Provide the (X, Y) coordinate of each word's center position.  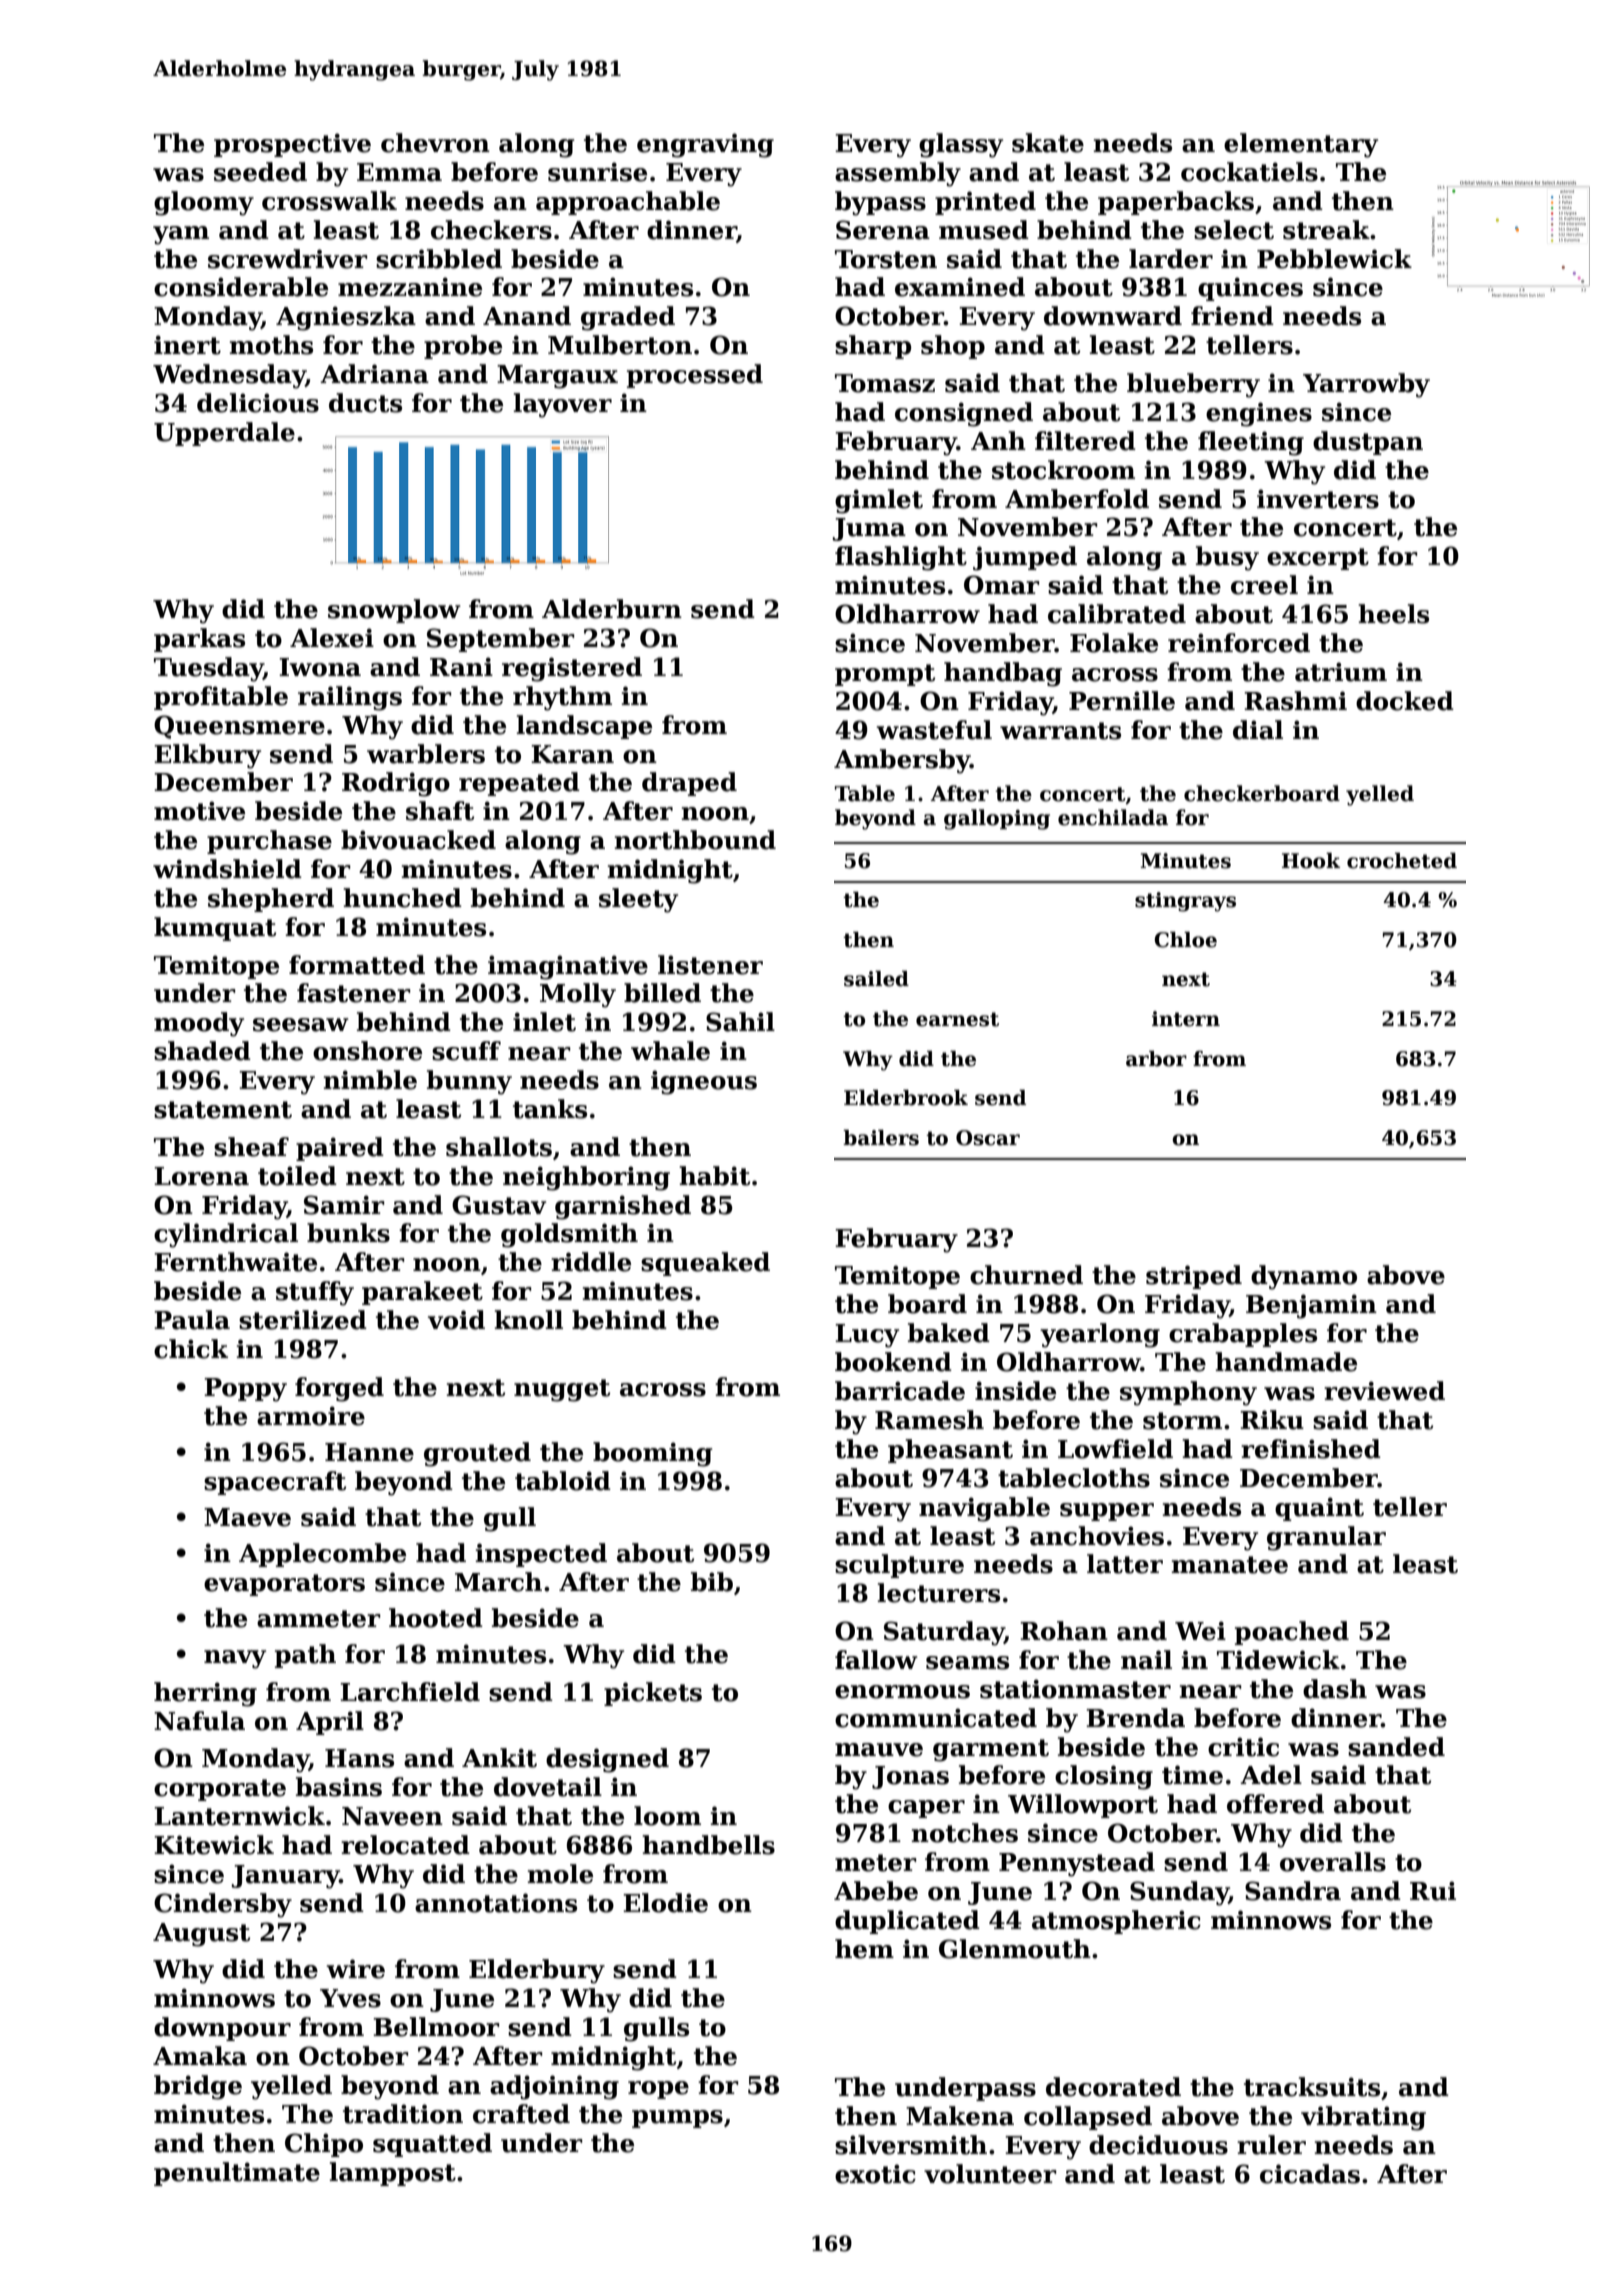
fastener (354, 993)
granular (1326, 1538)
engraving (705, 145)
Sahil (740, 1022)
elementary (1301, 145)
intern (1186, 1019)
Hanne (369, 1452)
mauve (879, 1750)
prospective (292, 145)
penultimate (237, 2174)
